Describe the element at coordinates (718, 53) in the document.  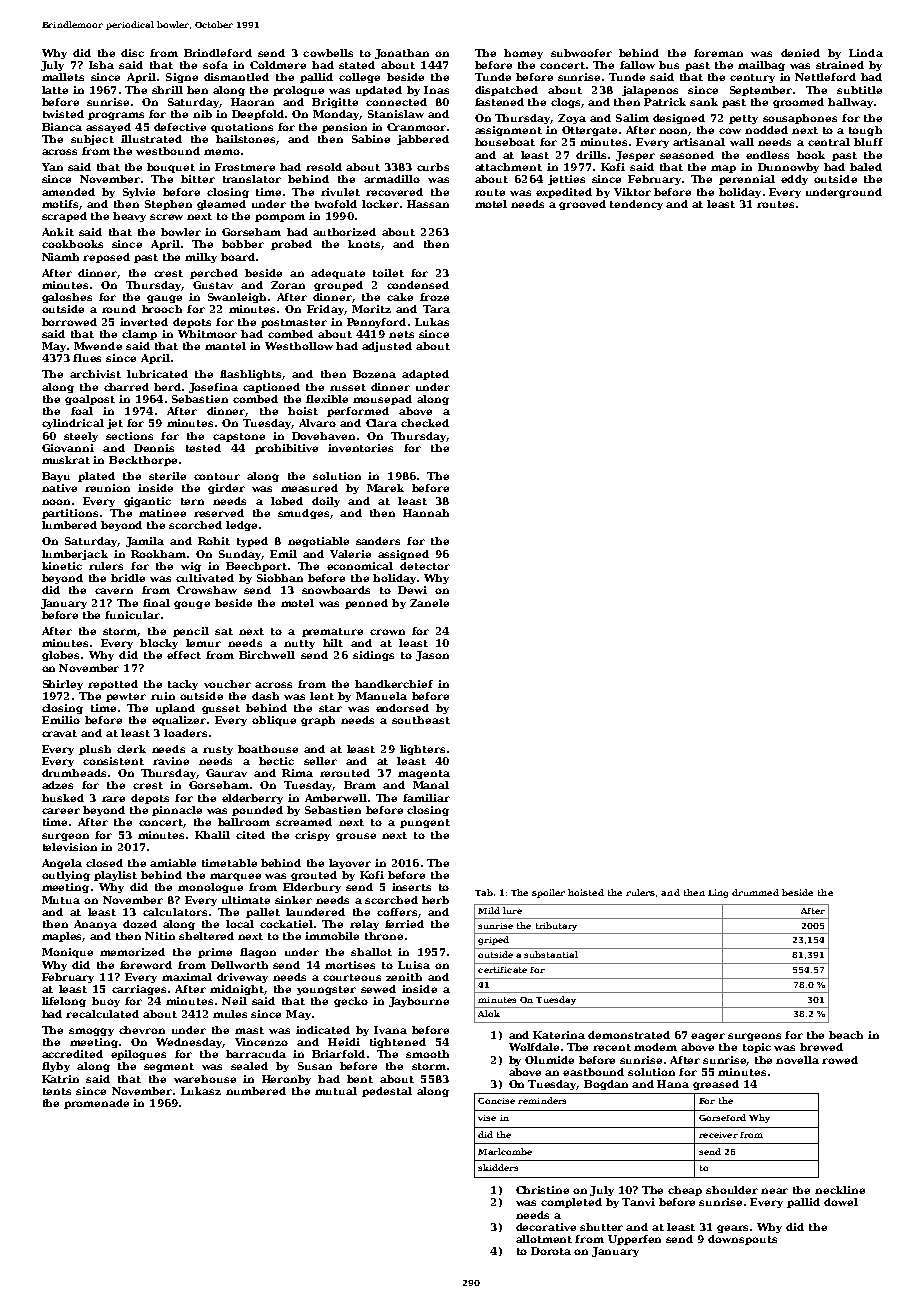
I see `foreman` at that location.
